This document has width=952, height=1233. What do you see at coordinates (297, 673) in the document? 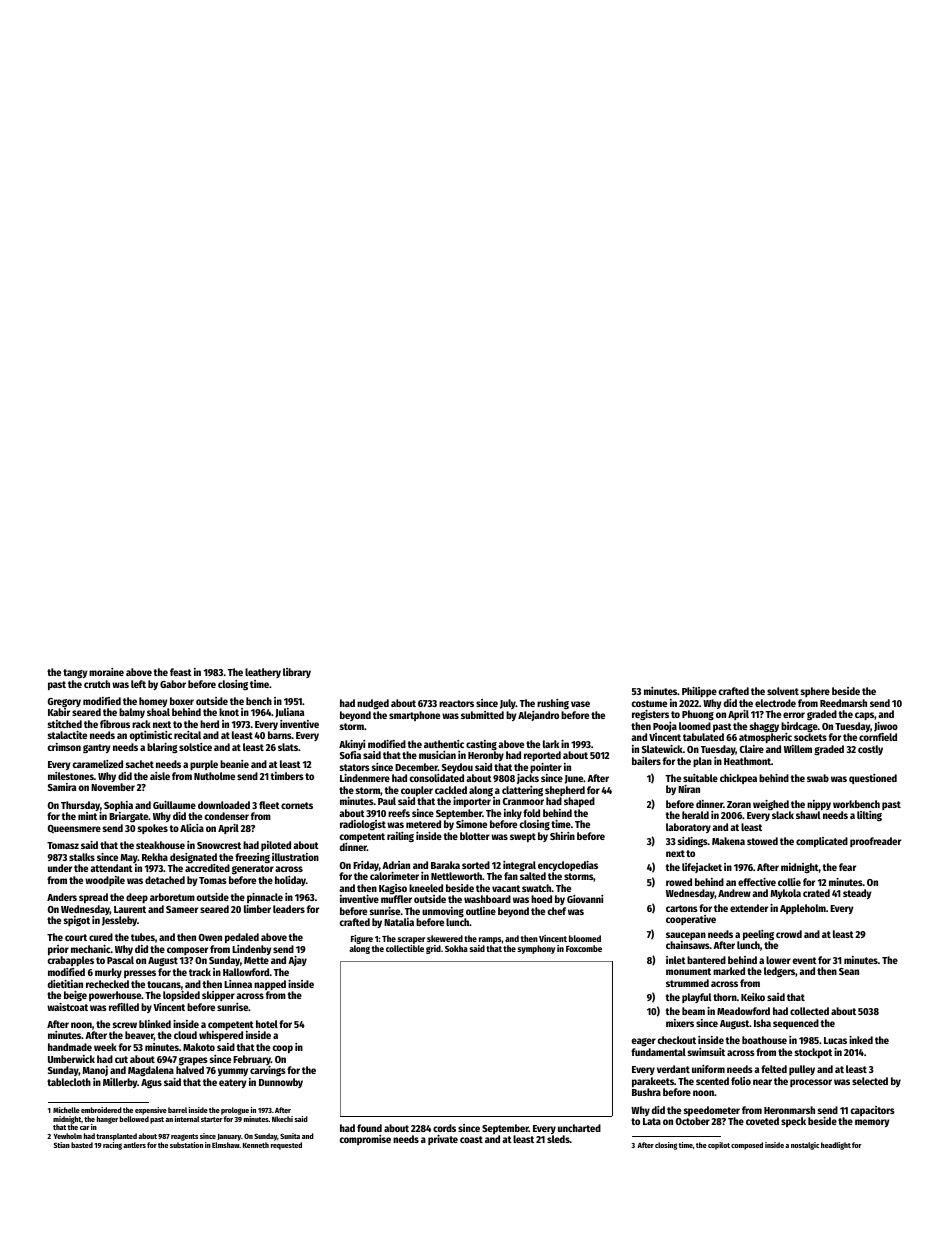
I see `library` at bounding box center [297, 673].
